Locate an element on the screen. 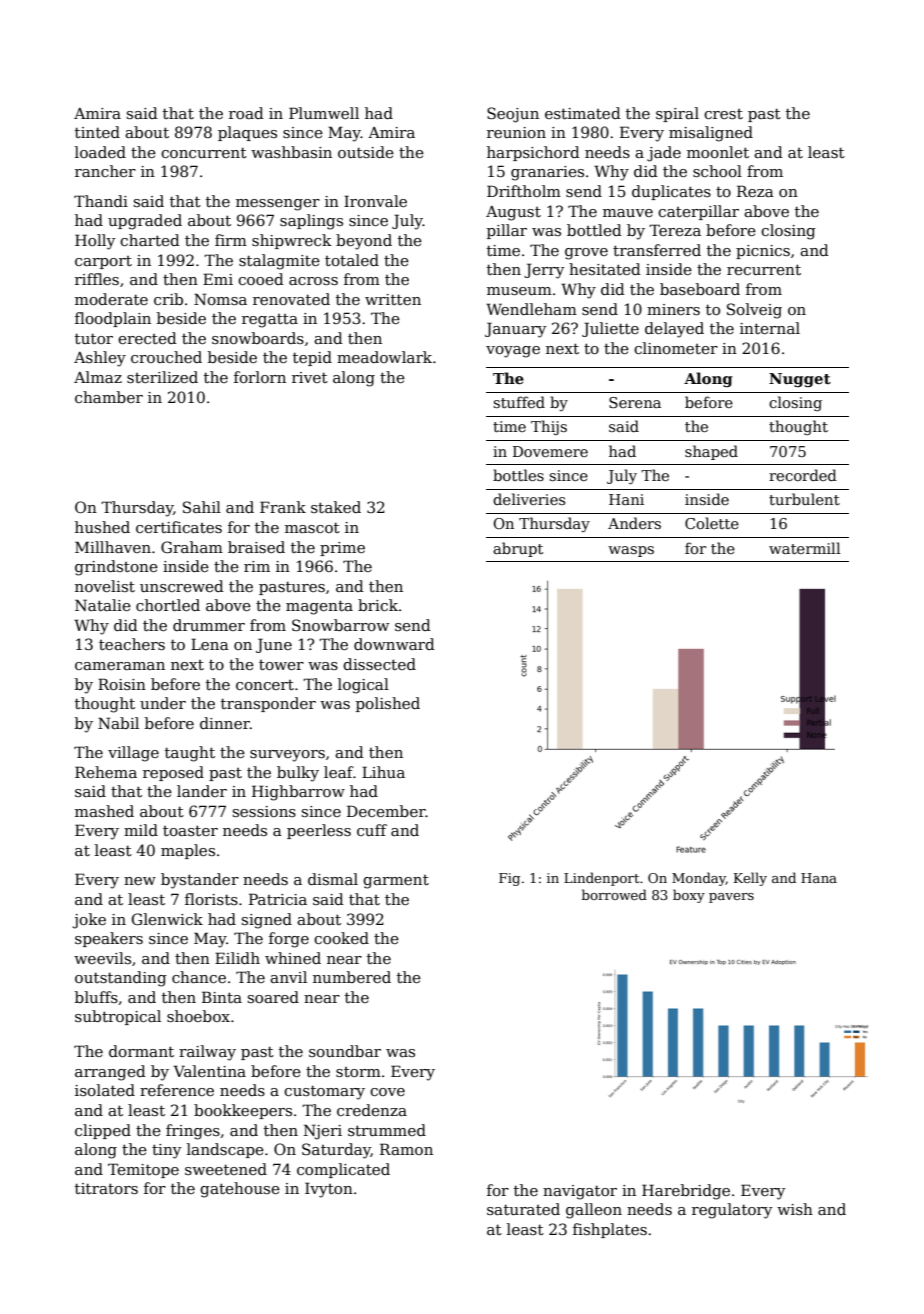  washbasin is located at coordinates (291, 152).
